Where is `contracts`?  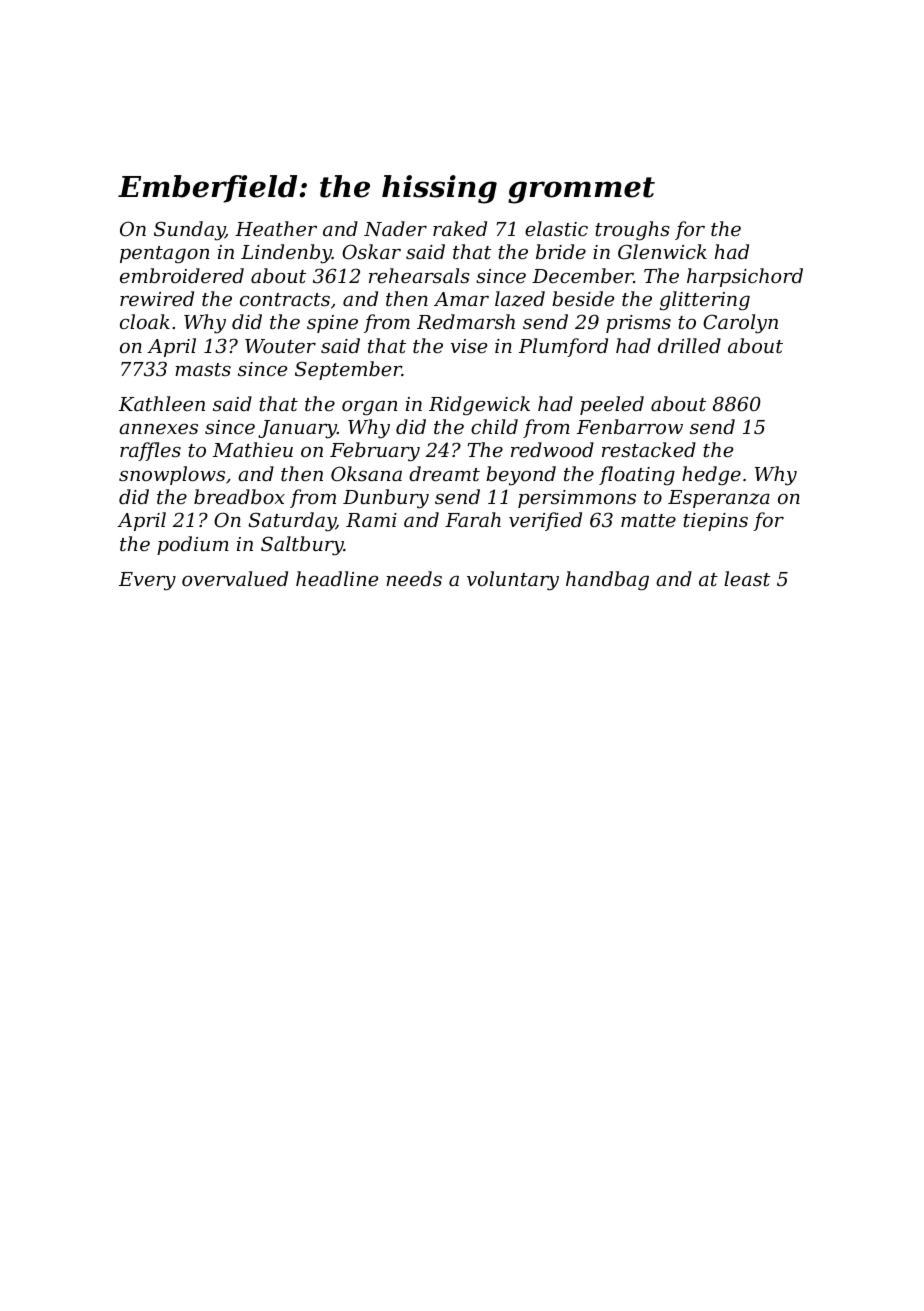 contracts is located at coordinates (285, 299).
